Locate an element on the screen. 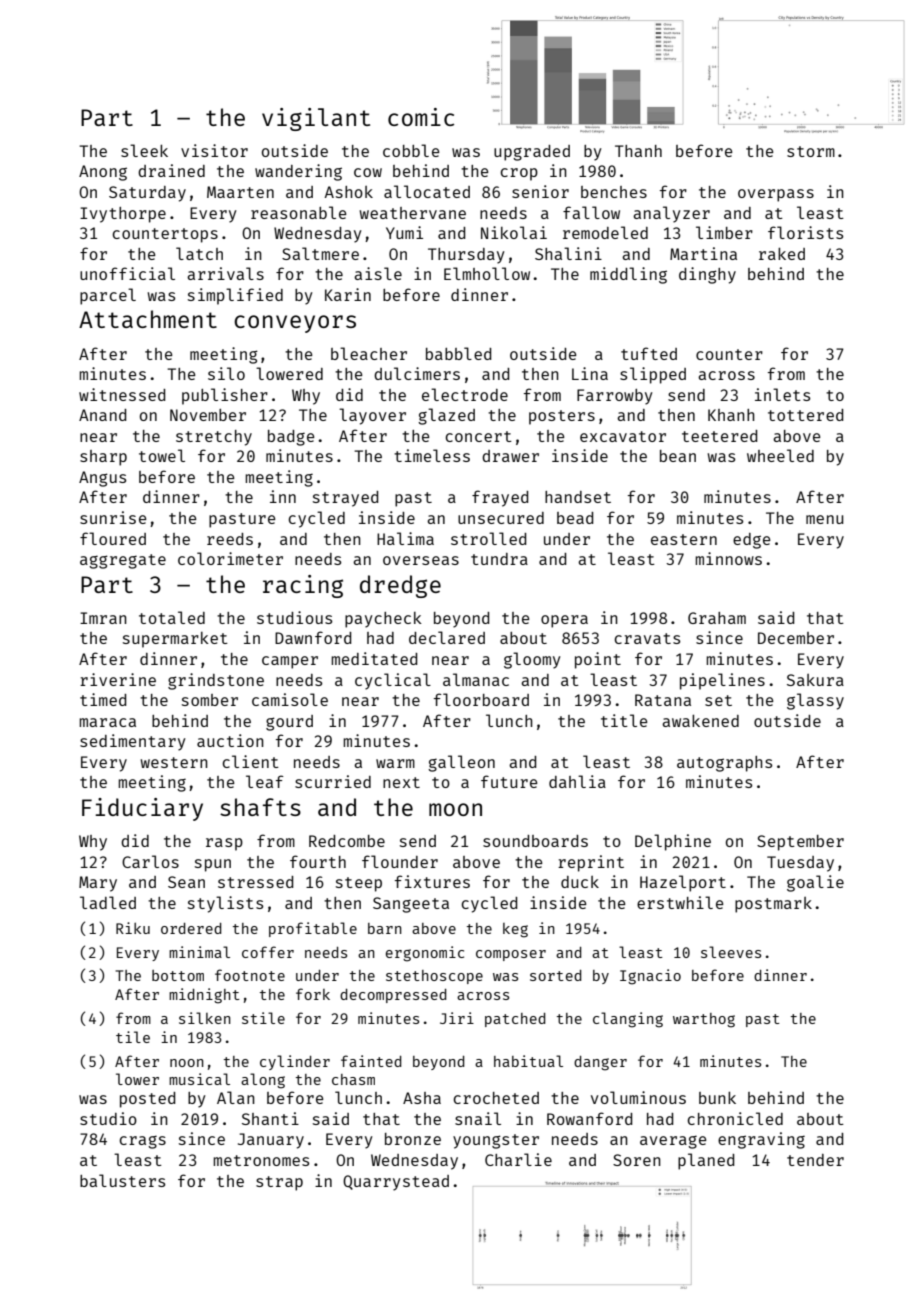 Image resolution: width=924 pixels, height=1308 pixels. raked is located at coordinates (782, 253).
